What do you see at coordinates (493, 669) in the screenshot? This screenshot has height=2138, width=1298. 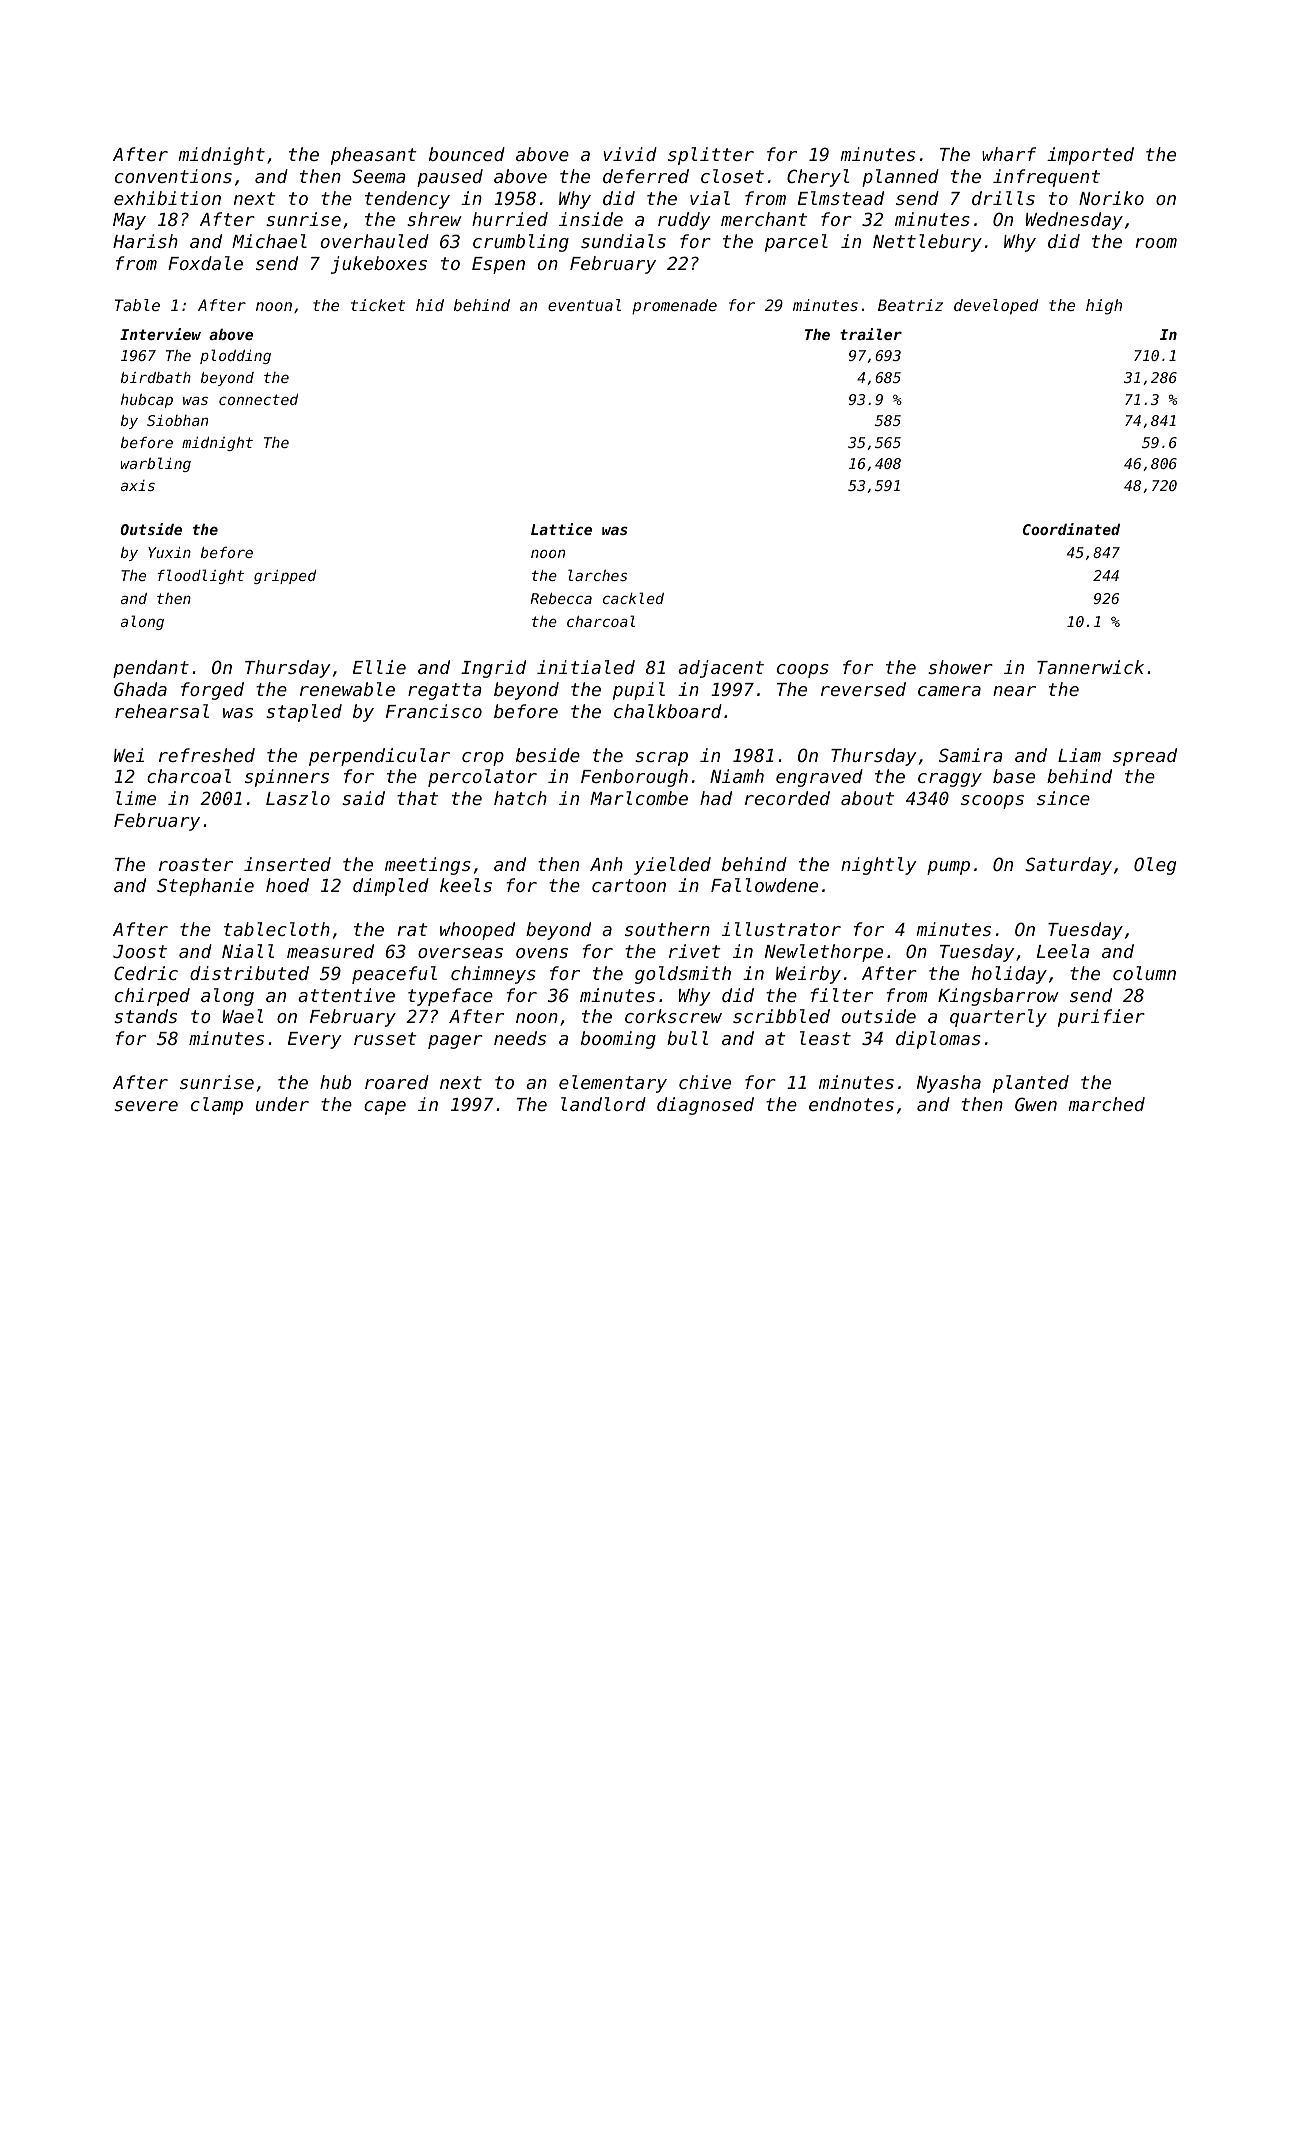 I see `Ingrid` at bounding box center [493, 669].
